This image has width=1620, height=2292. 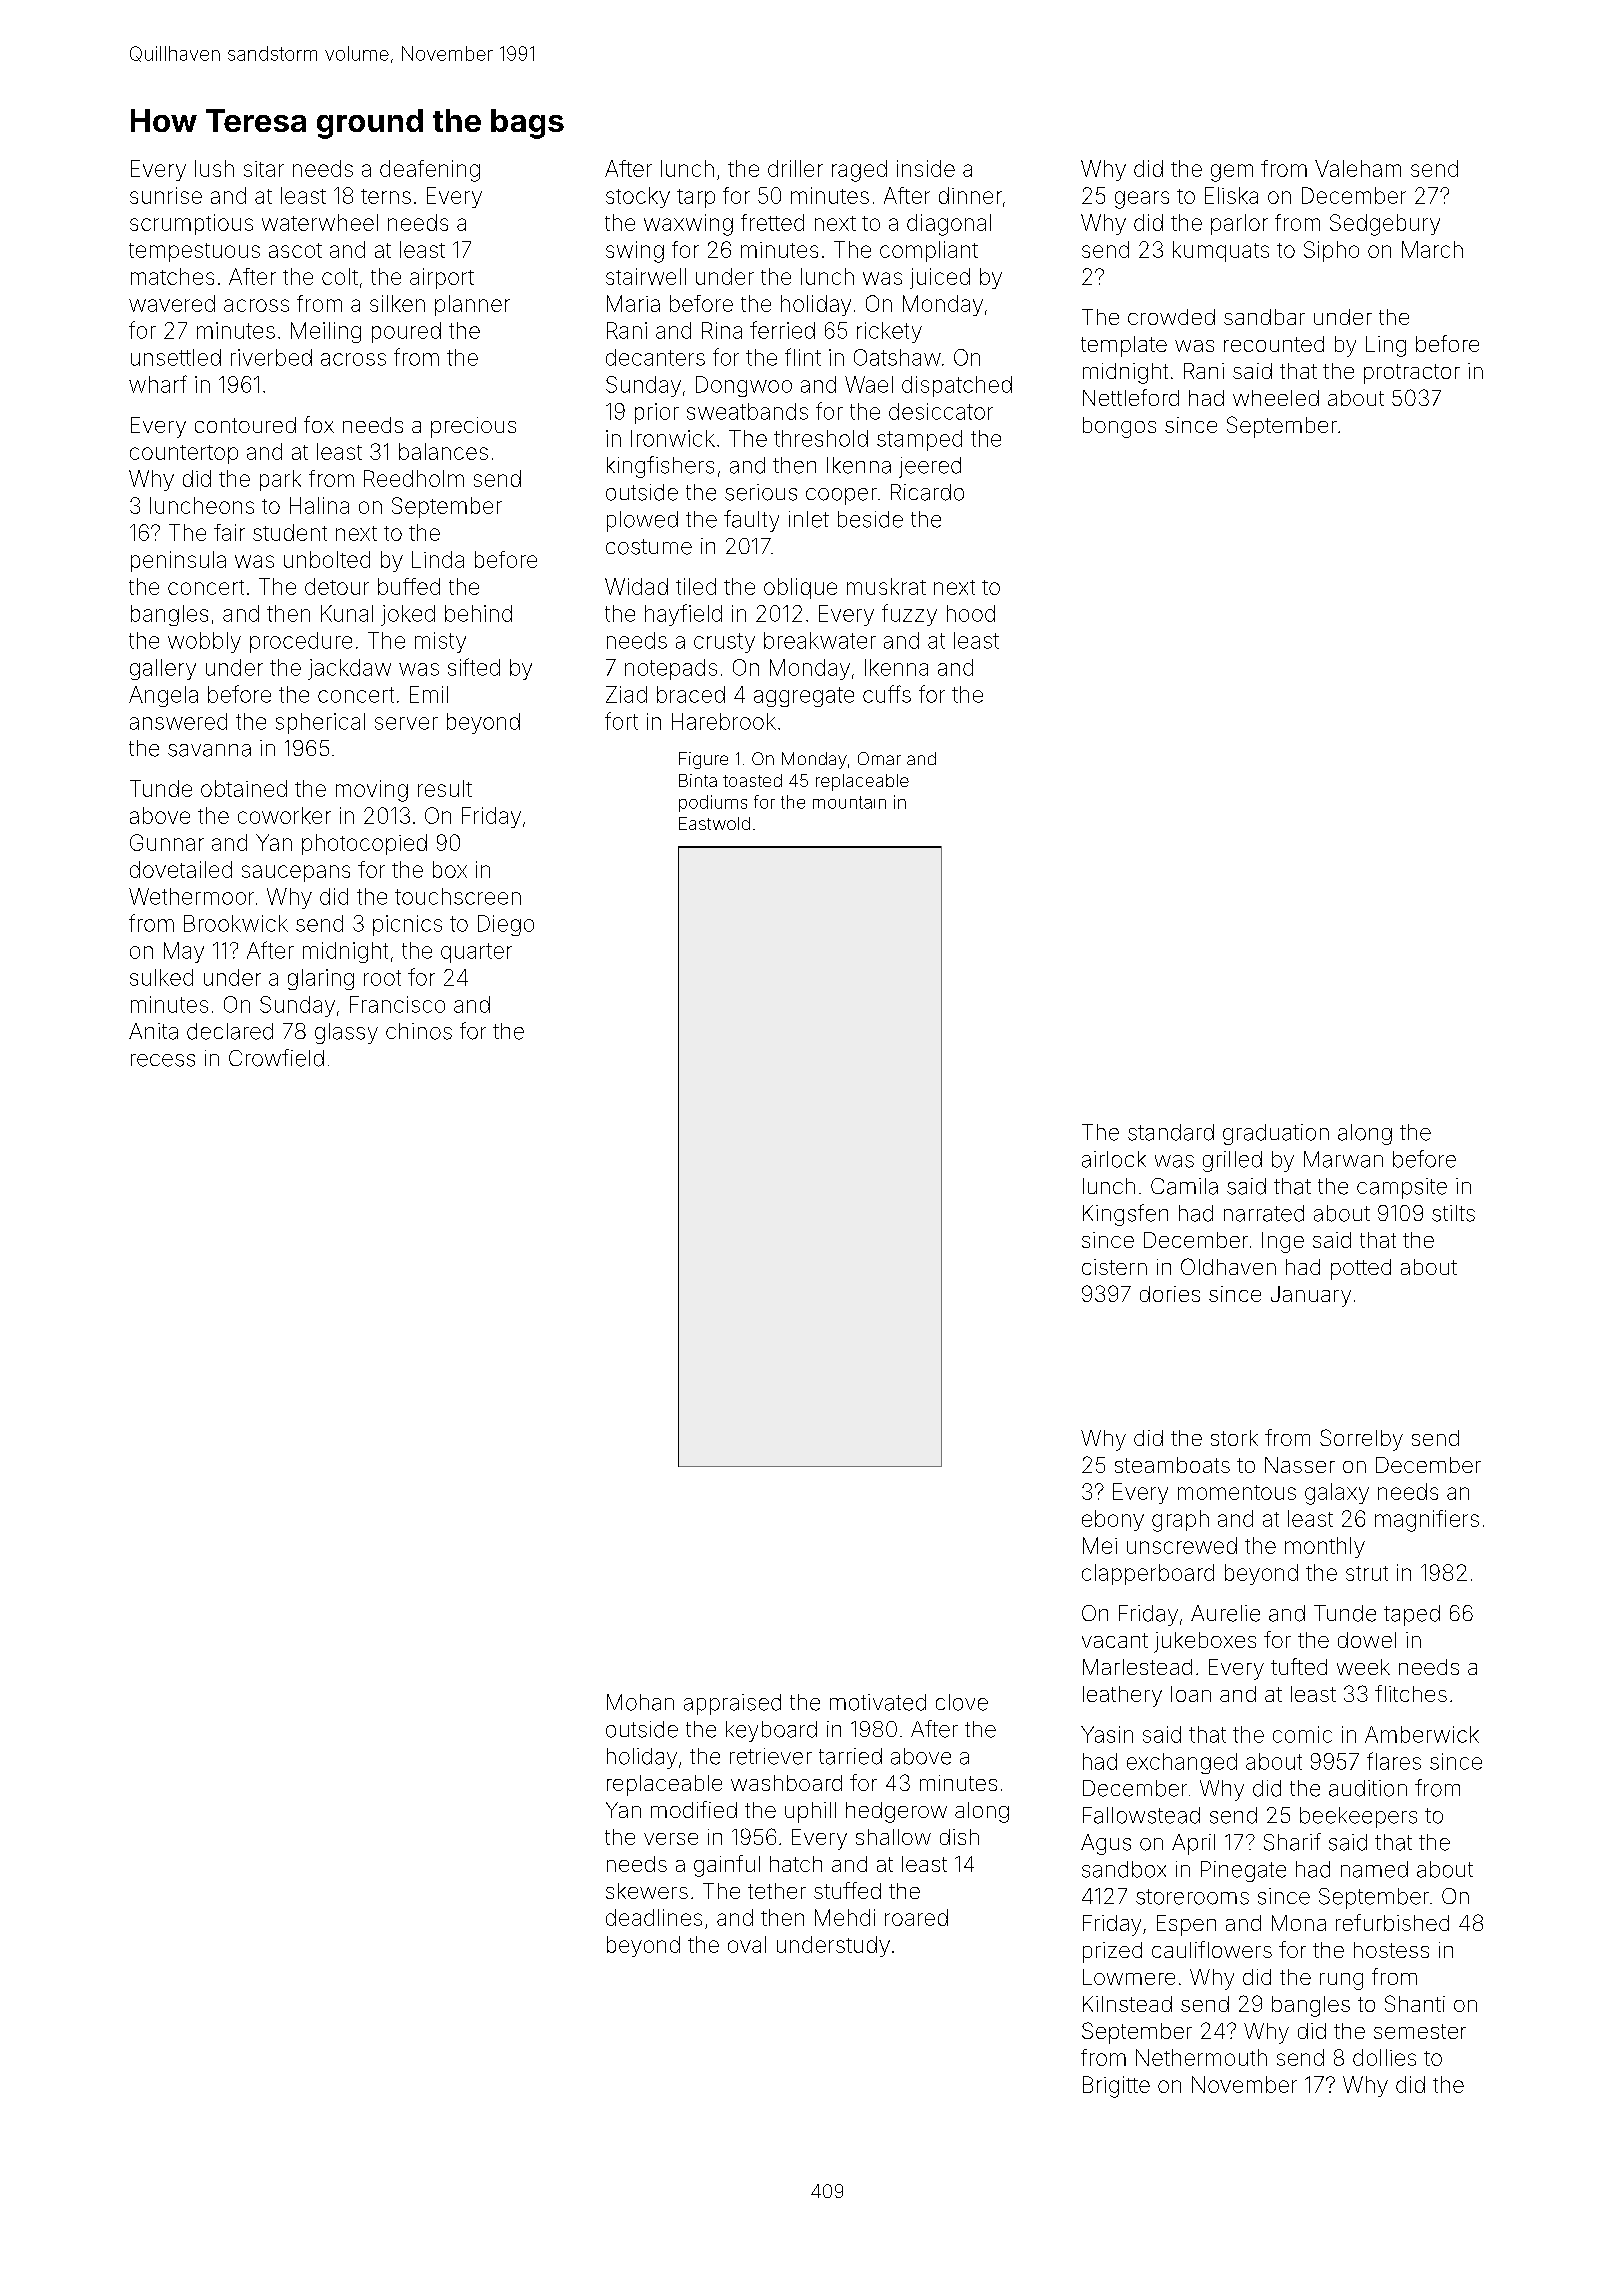 I want to click on Mohan, so click(x=640, y=1702).
